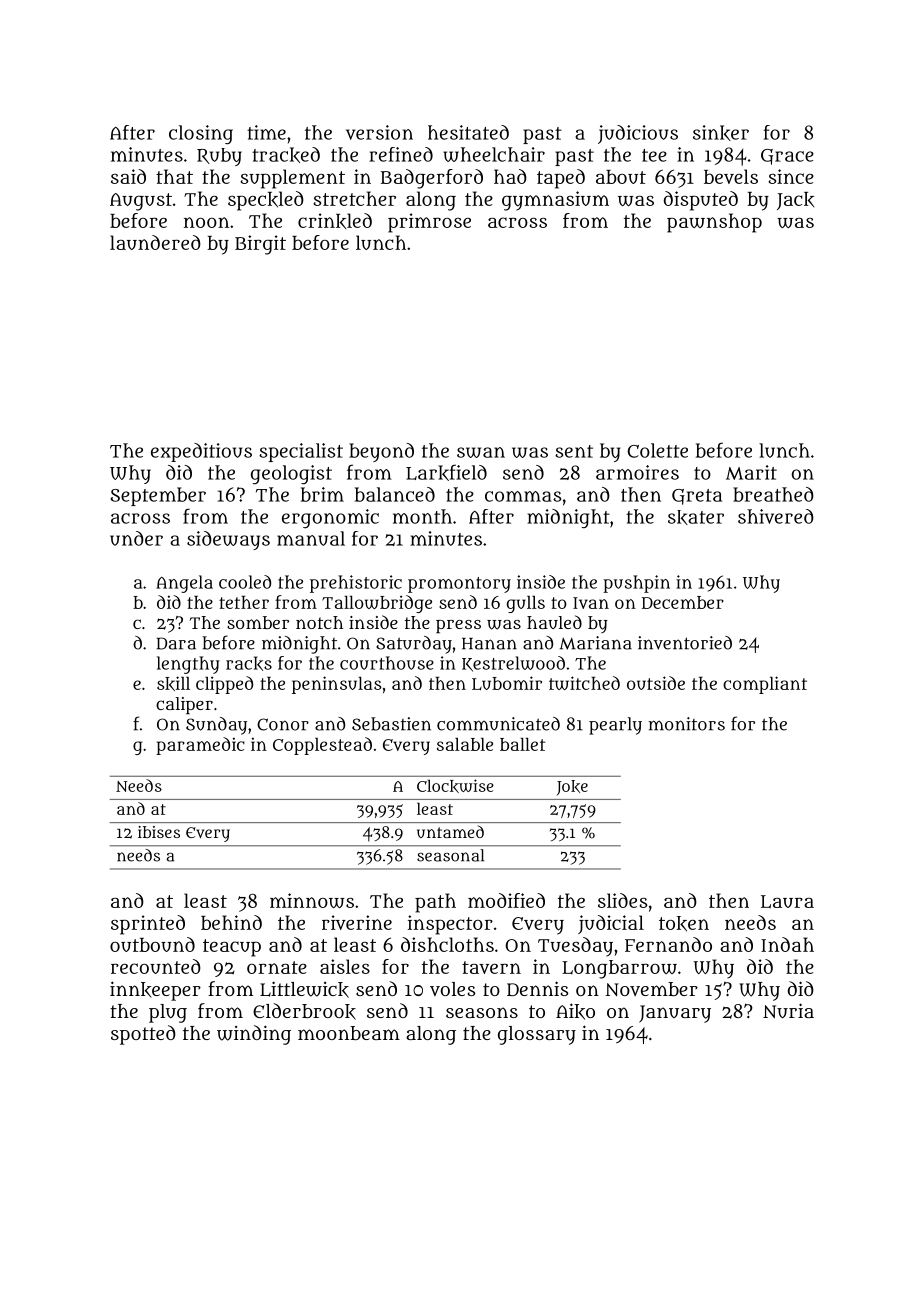 Image resolution: width=924 pixels, height=1308 pixels. I want to click on skater, so click(696, 517).
